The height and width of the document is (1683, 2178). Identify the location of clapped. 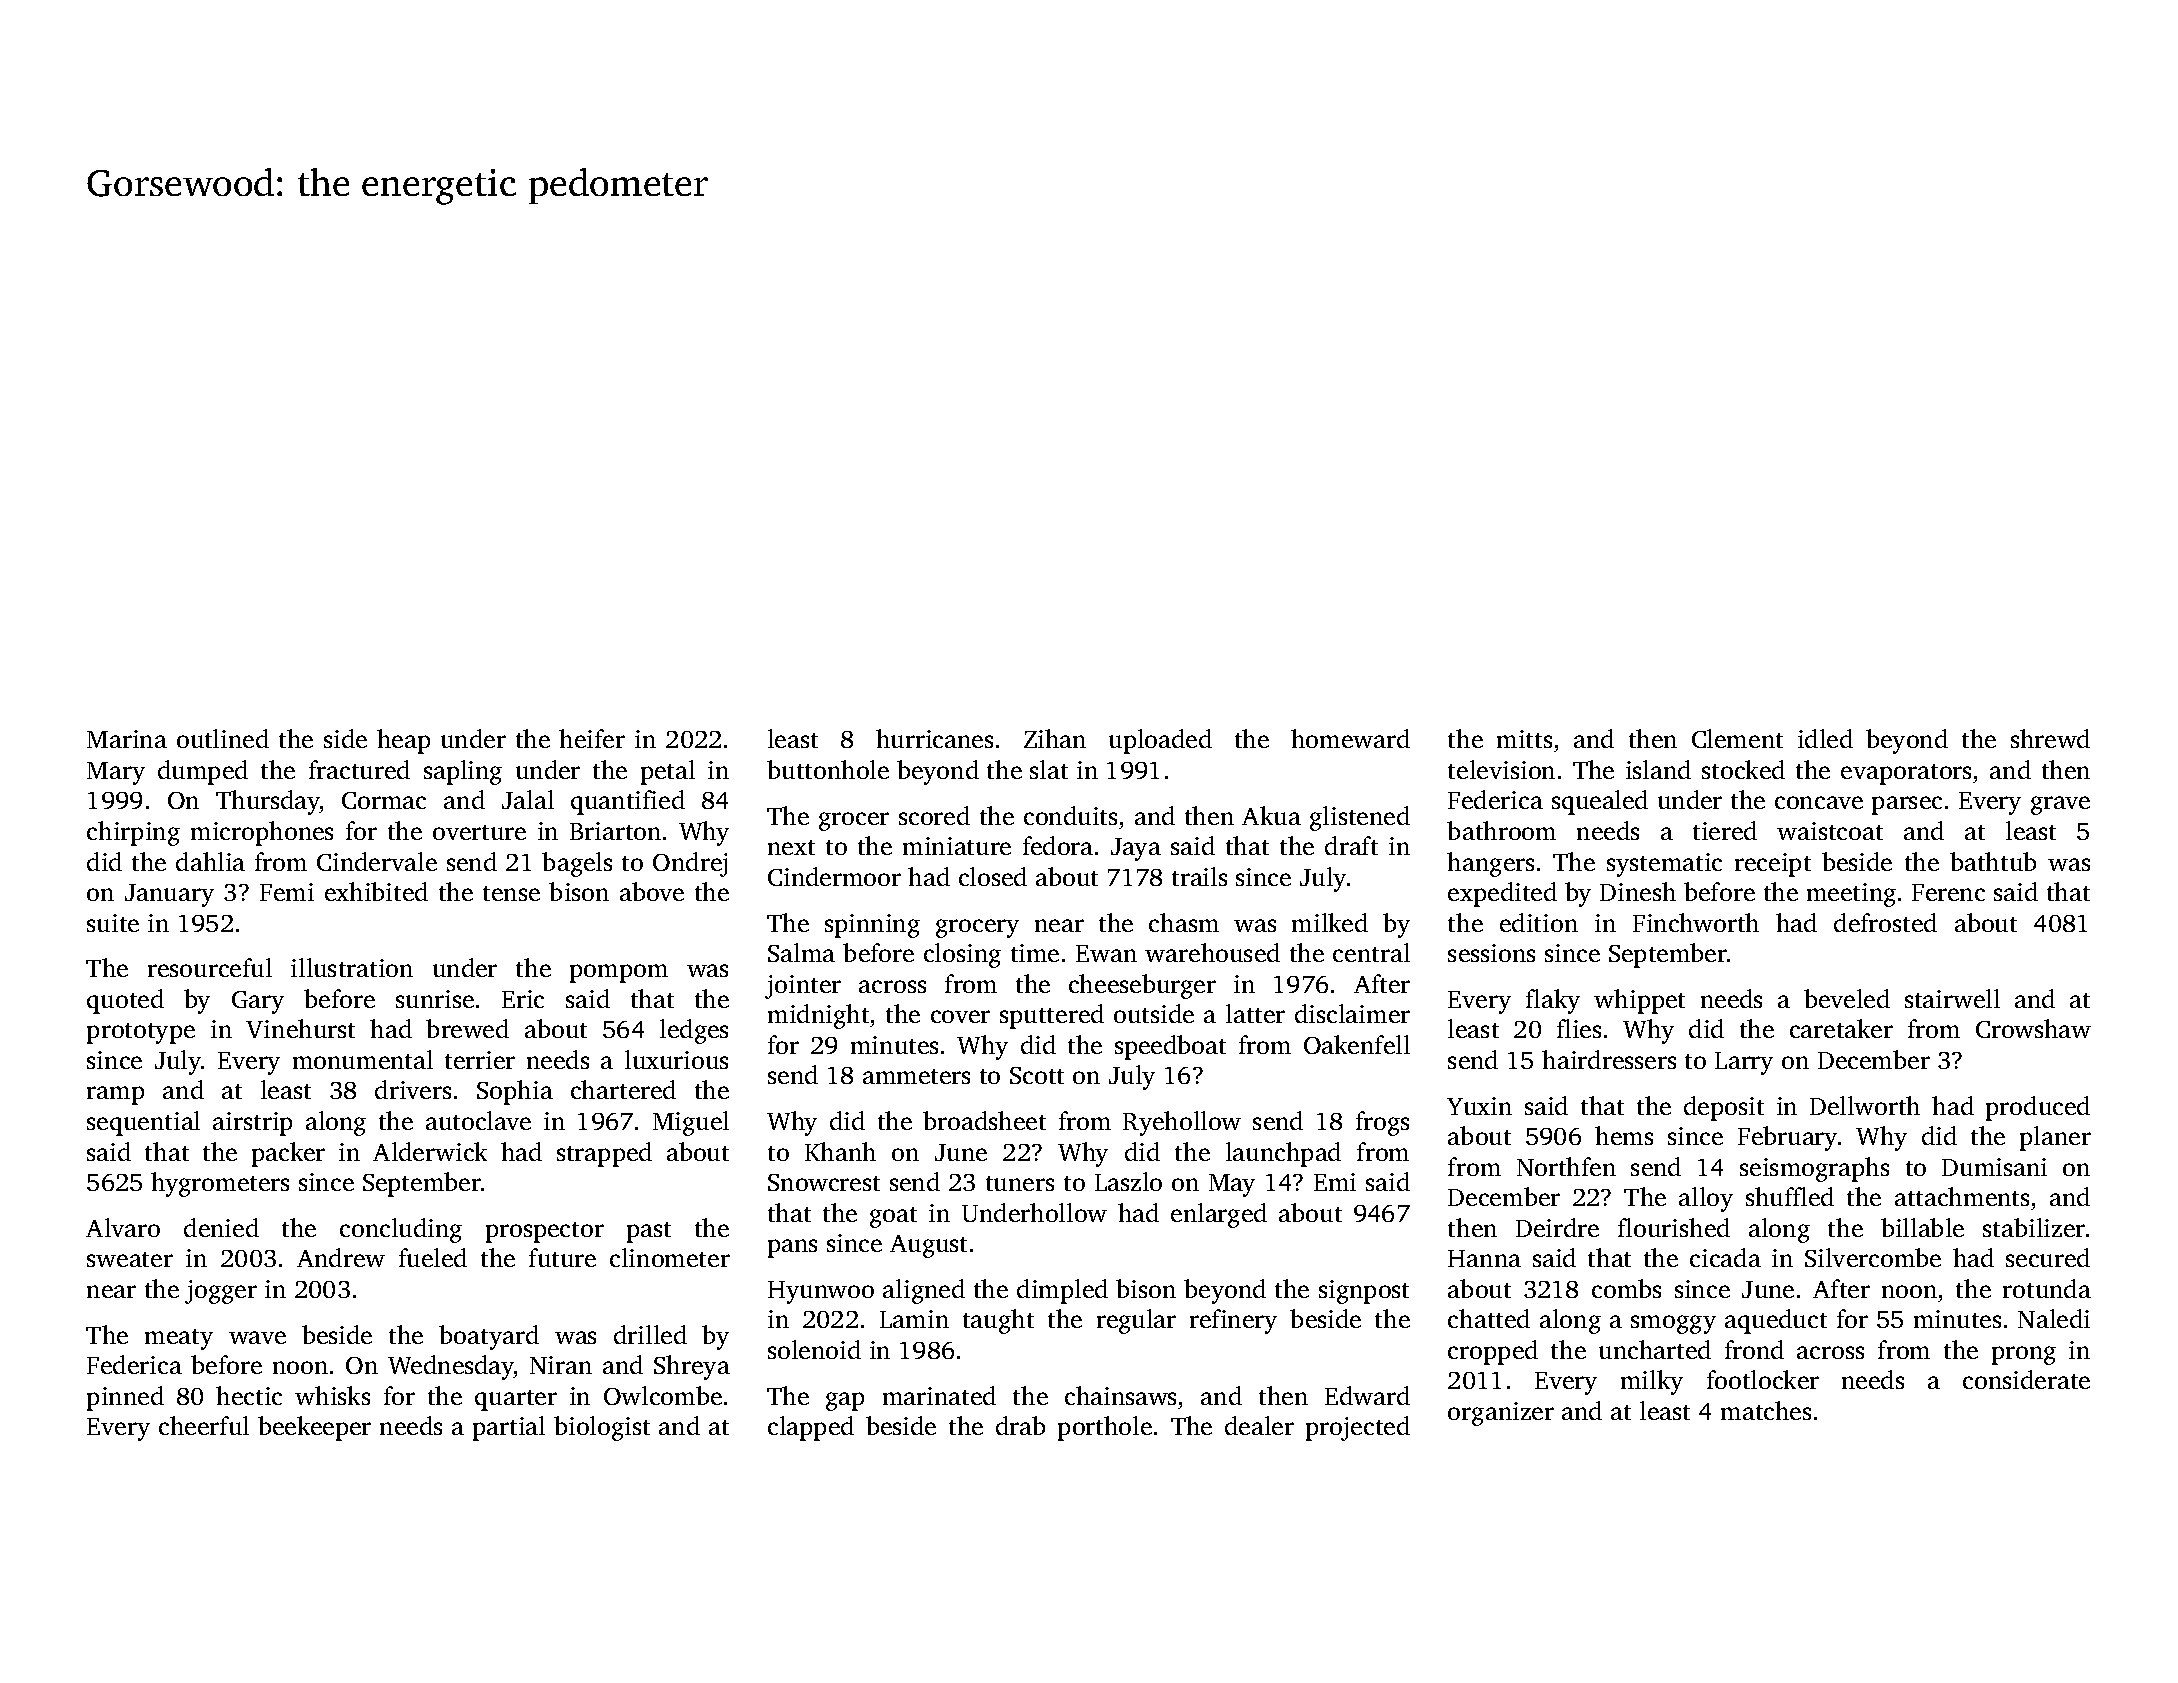
(811, 1428).
